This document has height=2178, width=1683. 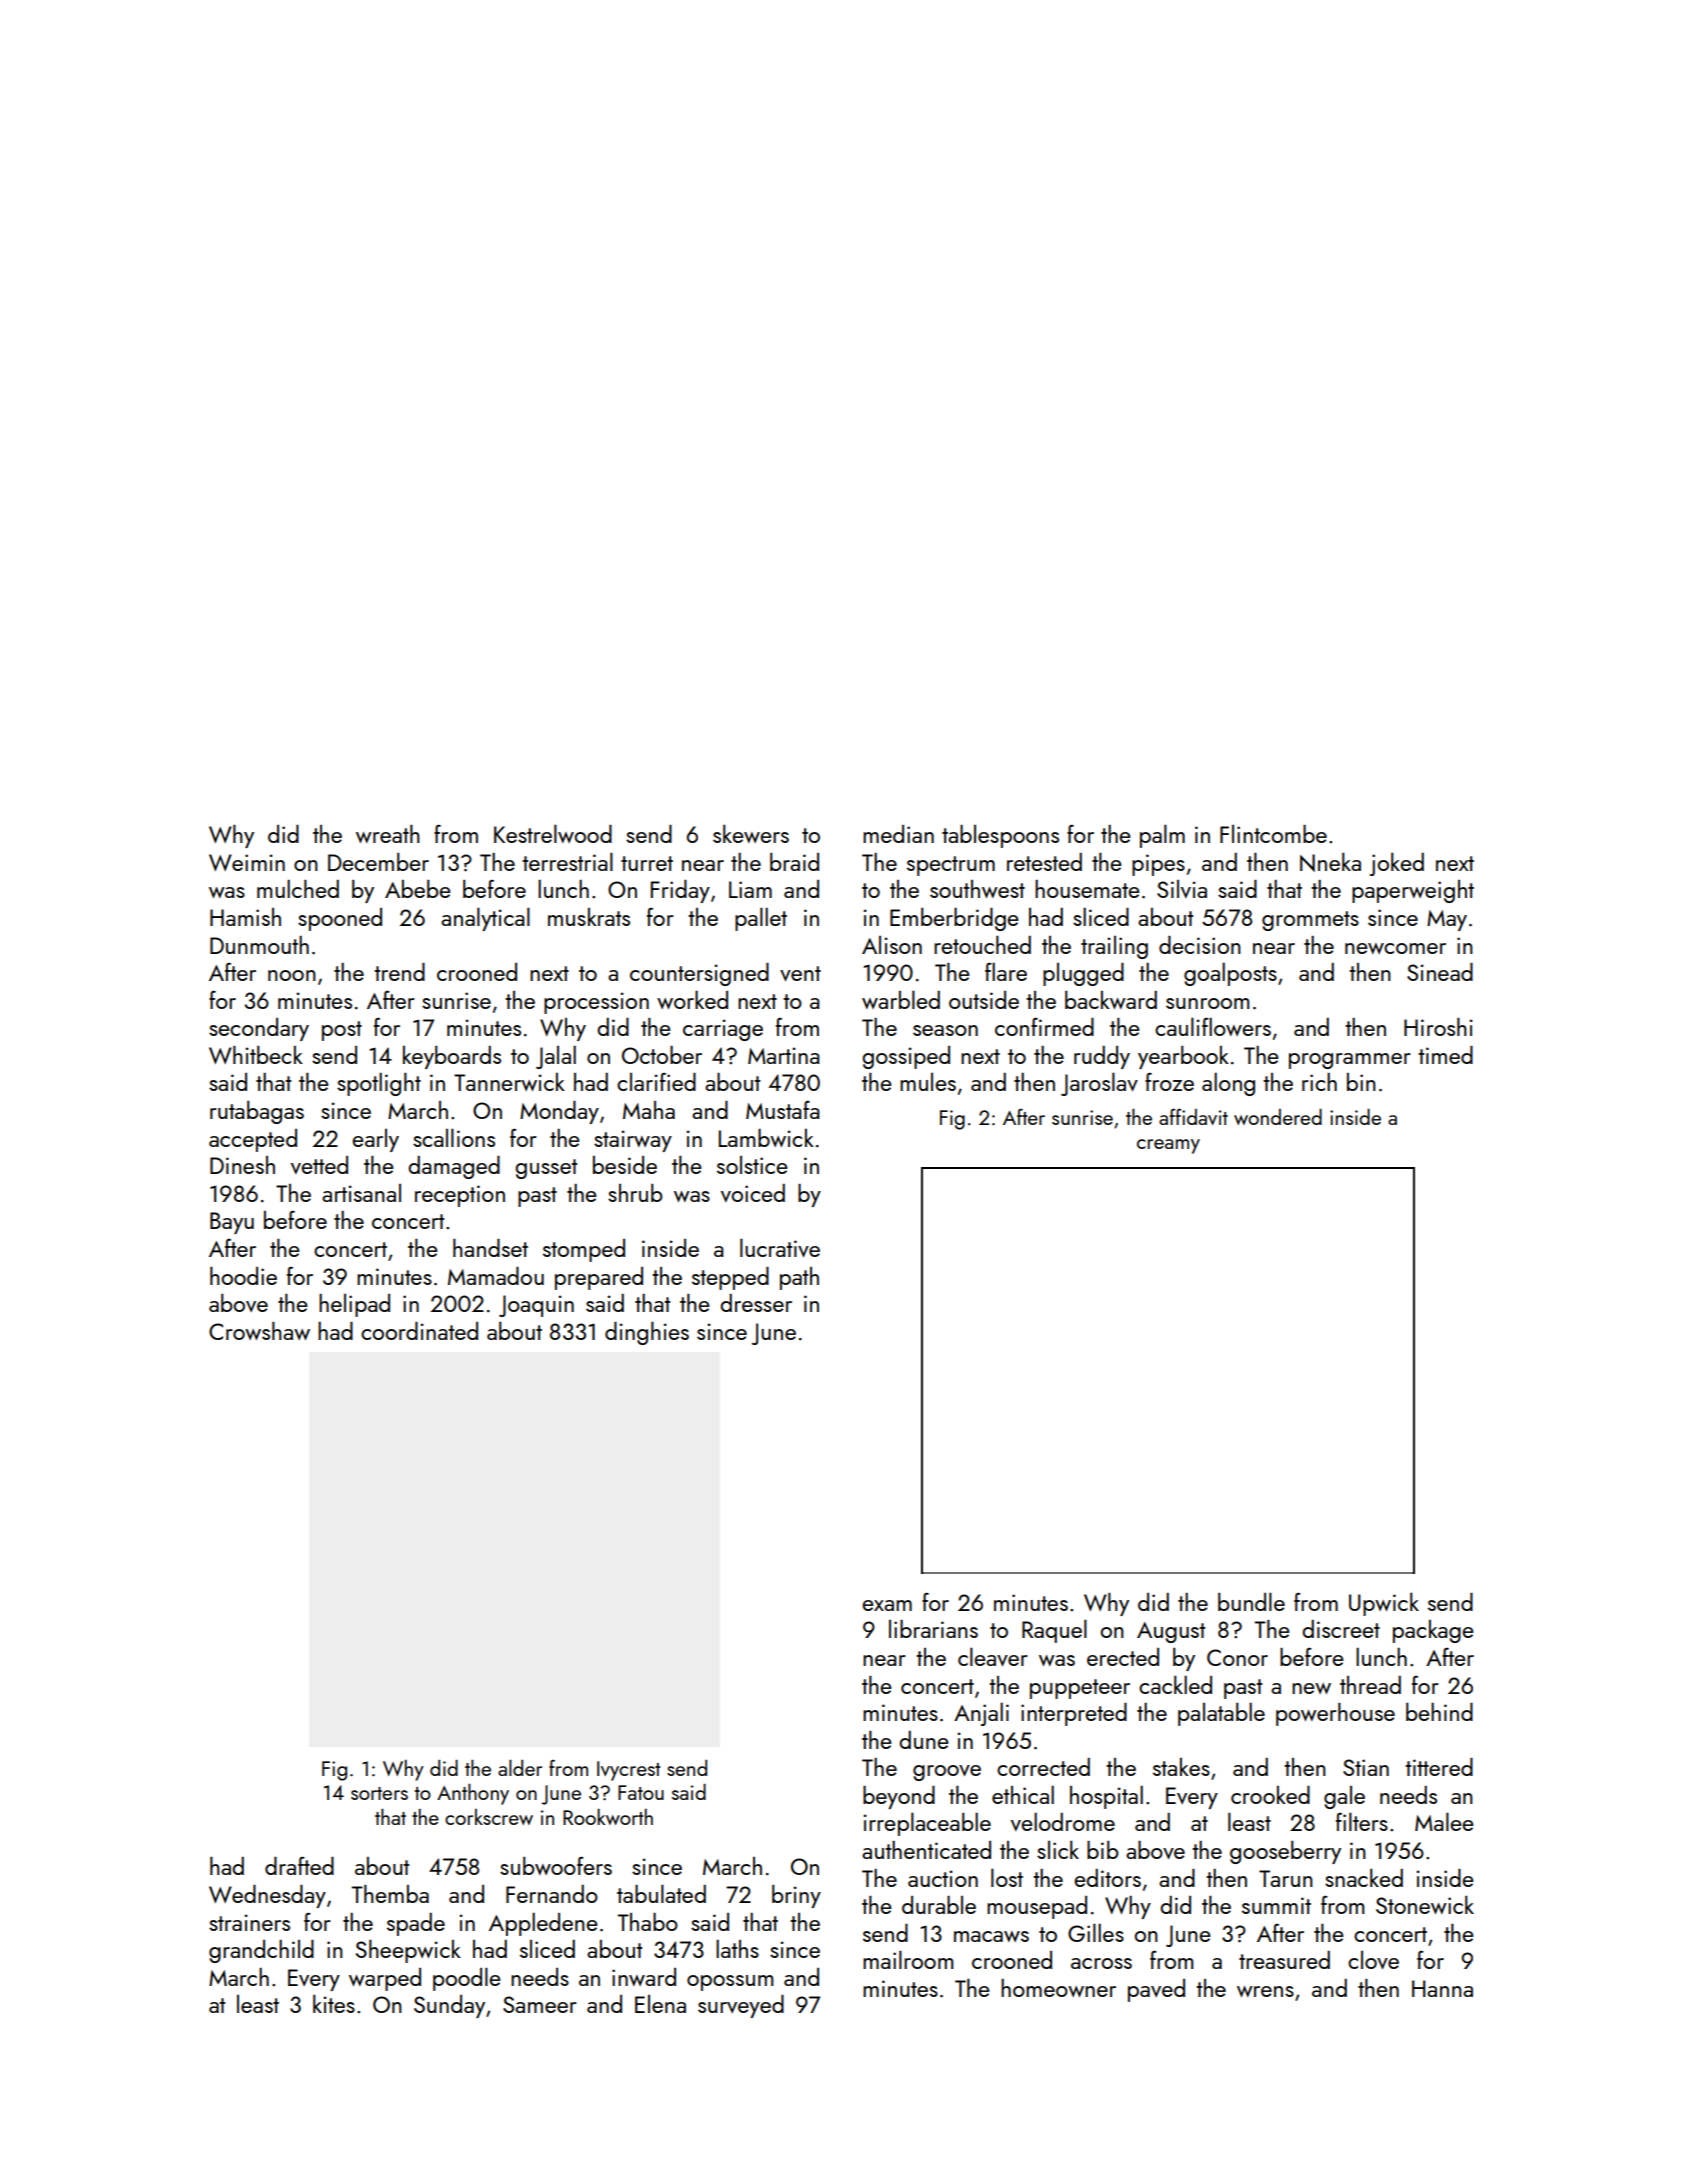 I want to click on dresser, so click(x=756, y=1303).
